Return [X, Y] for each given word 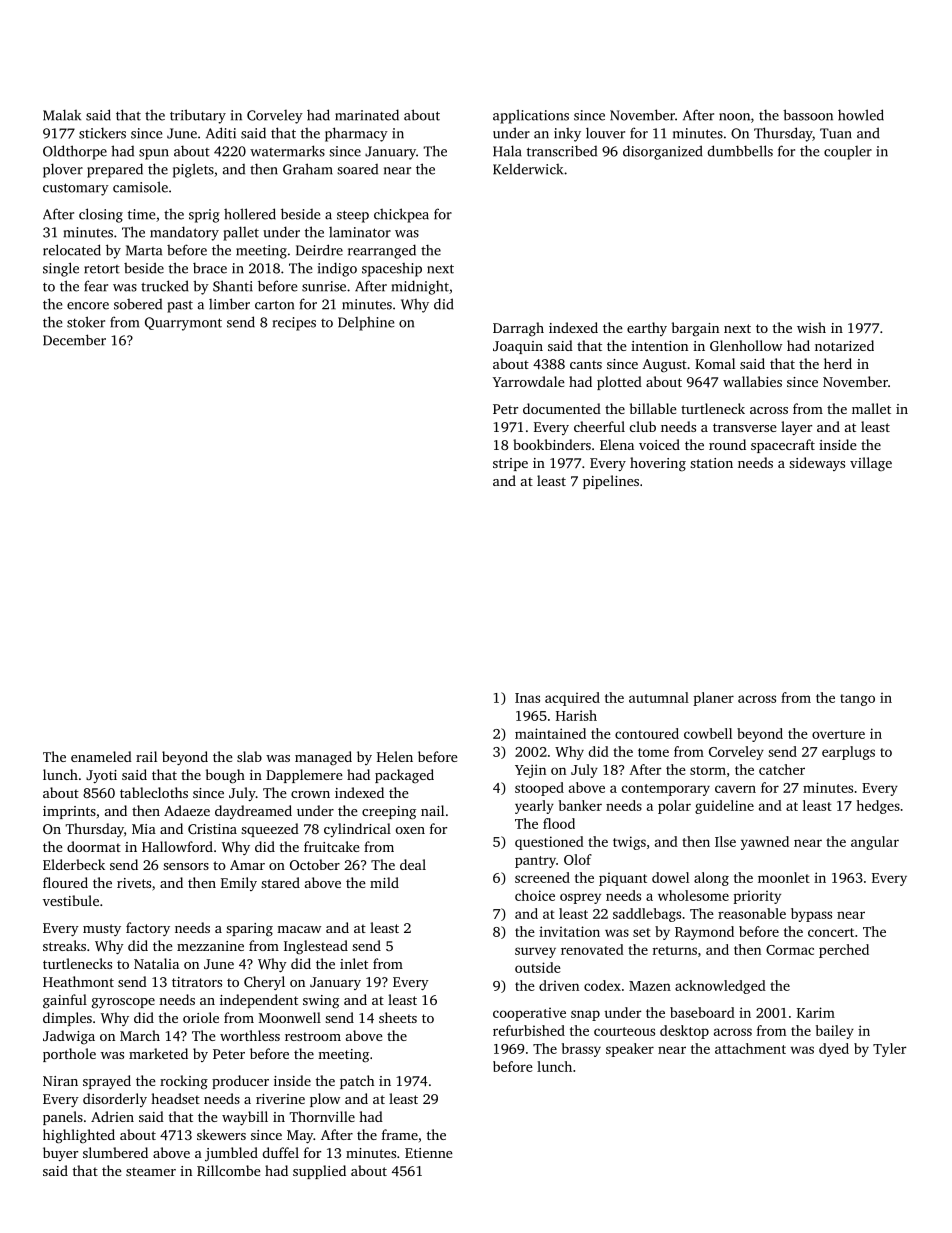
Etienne [429, 1153]
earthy [647, 329]
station [711, 463]
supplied [319, 1172]
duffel [281, 1152]
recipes [294, 324]
